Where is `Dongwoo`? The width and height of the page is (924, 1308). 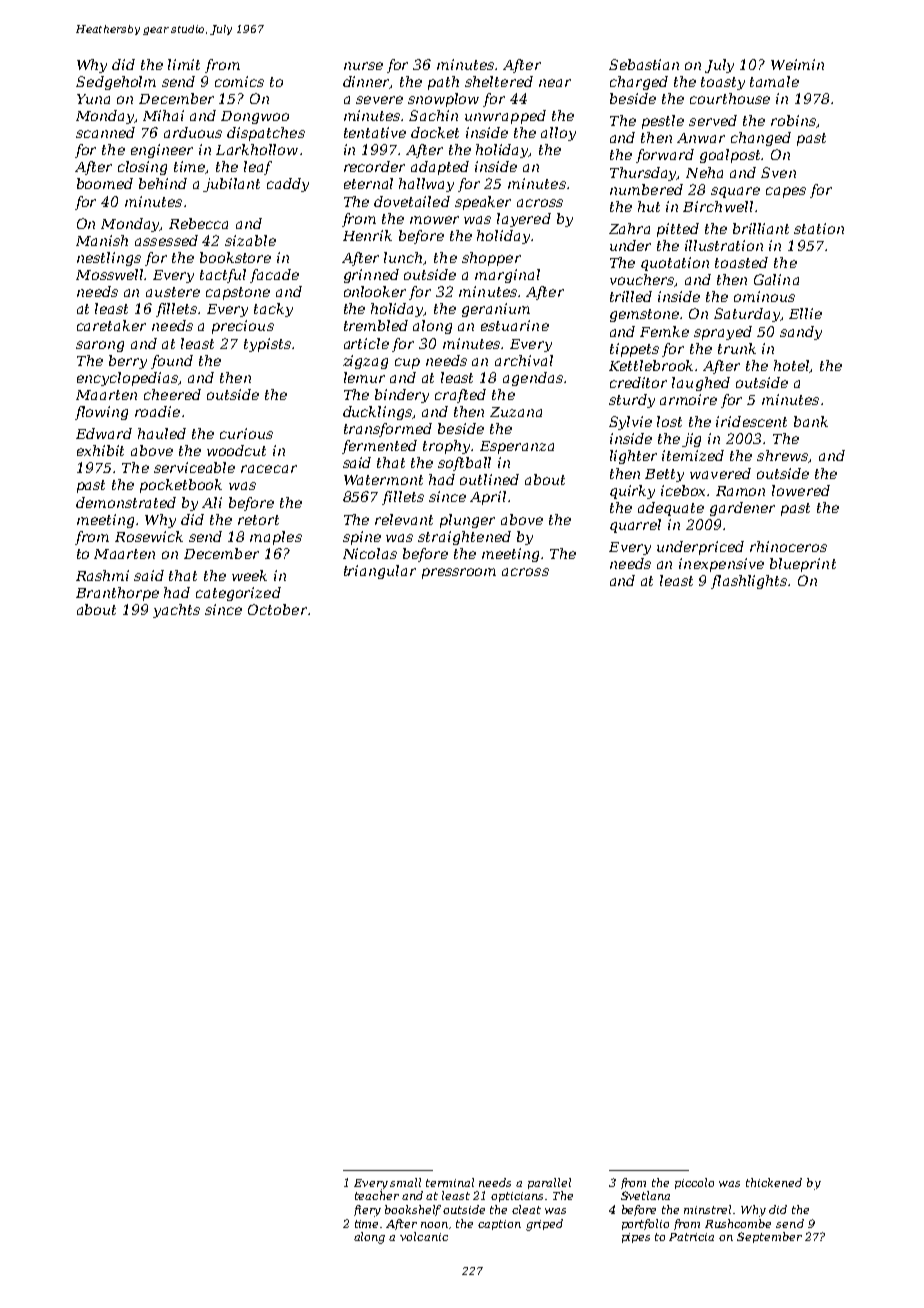
Dongwoo is located at coordinates (255, 117).
